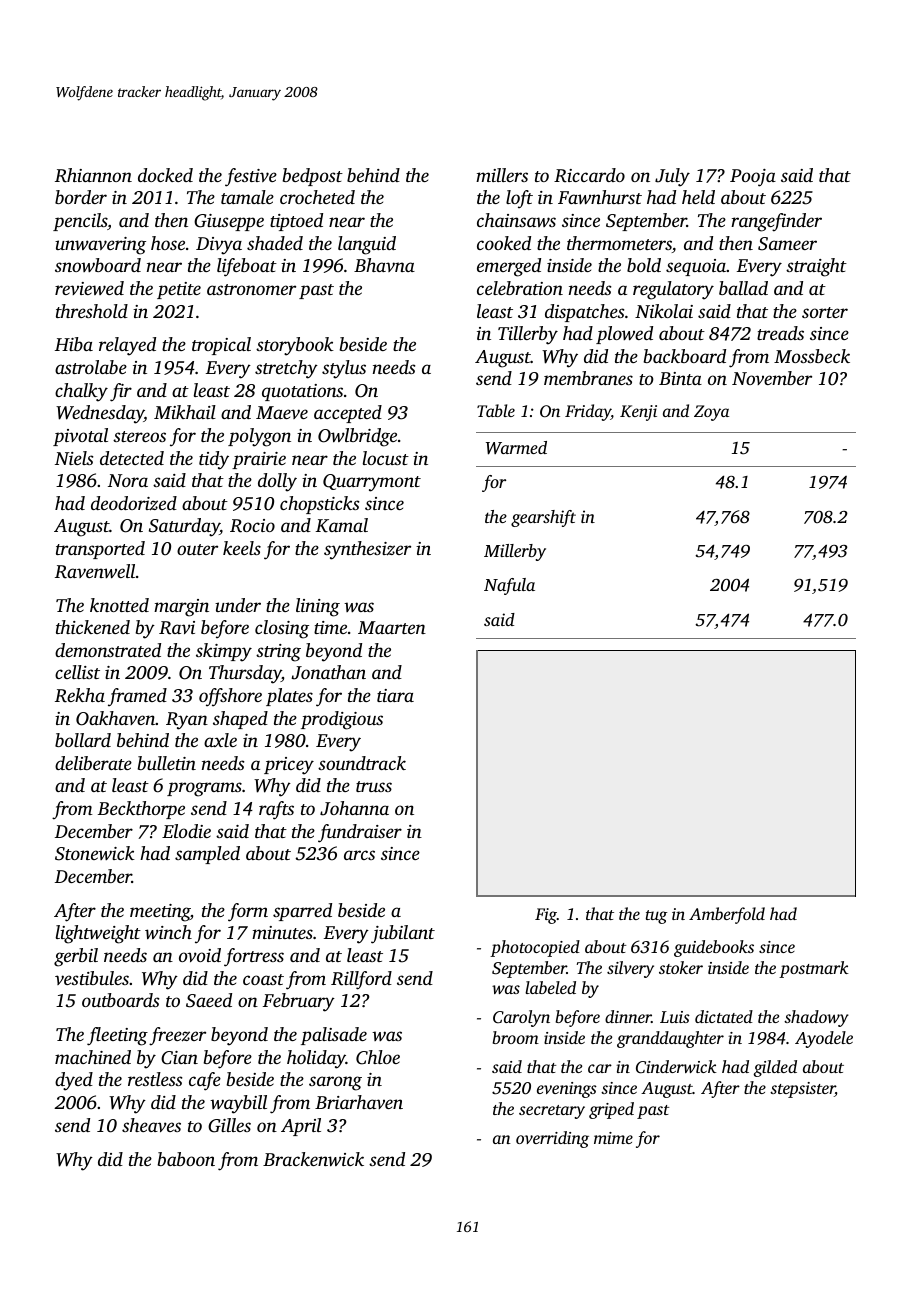 This page has width=911, height=1293. What do you see at coordinates (151, 1125) in the page?
I see `sheaves` at bounding box center [151, 1125].
